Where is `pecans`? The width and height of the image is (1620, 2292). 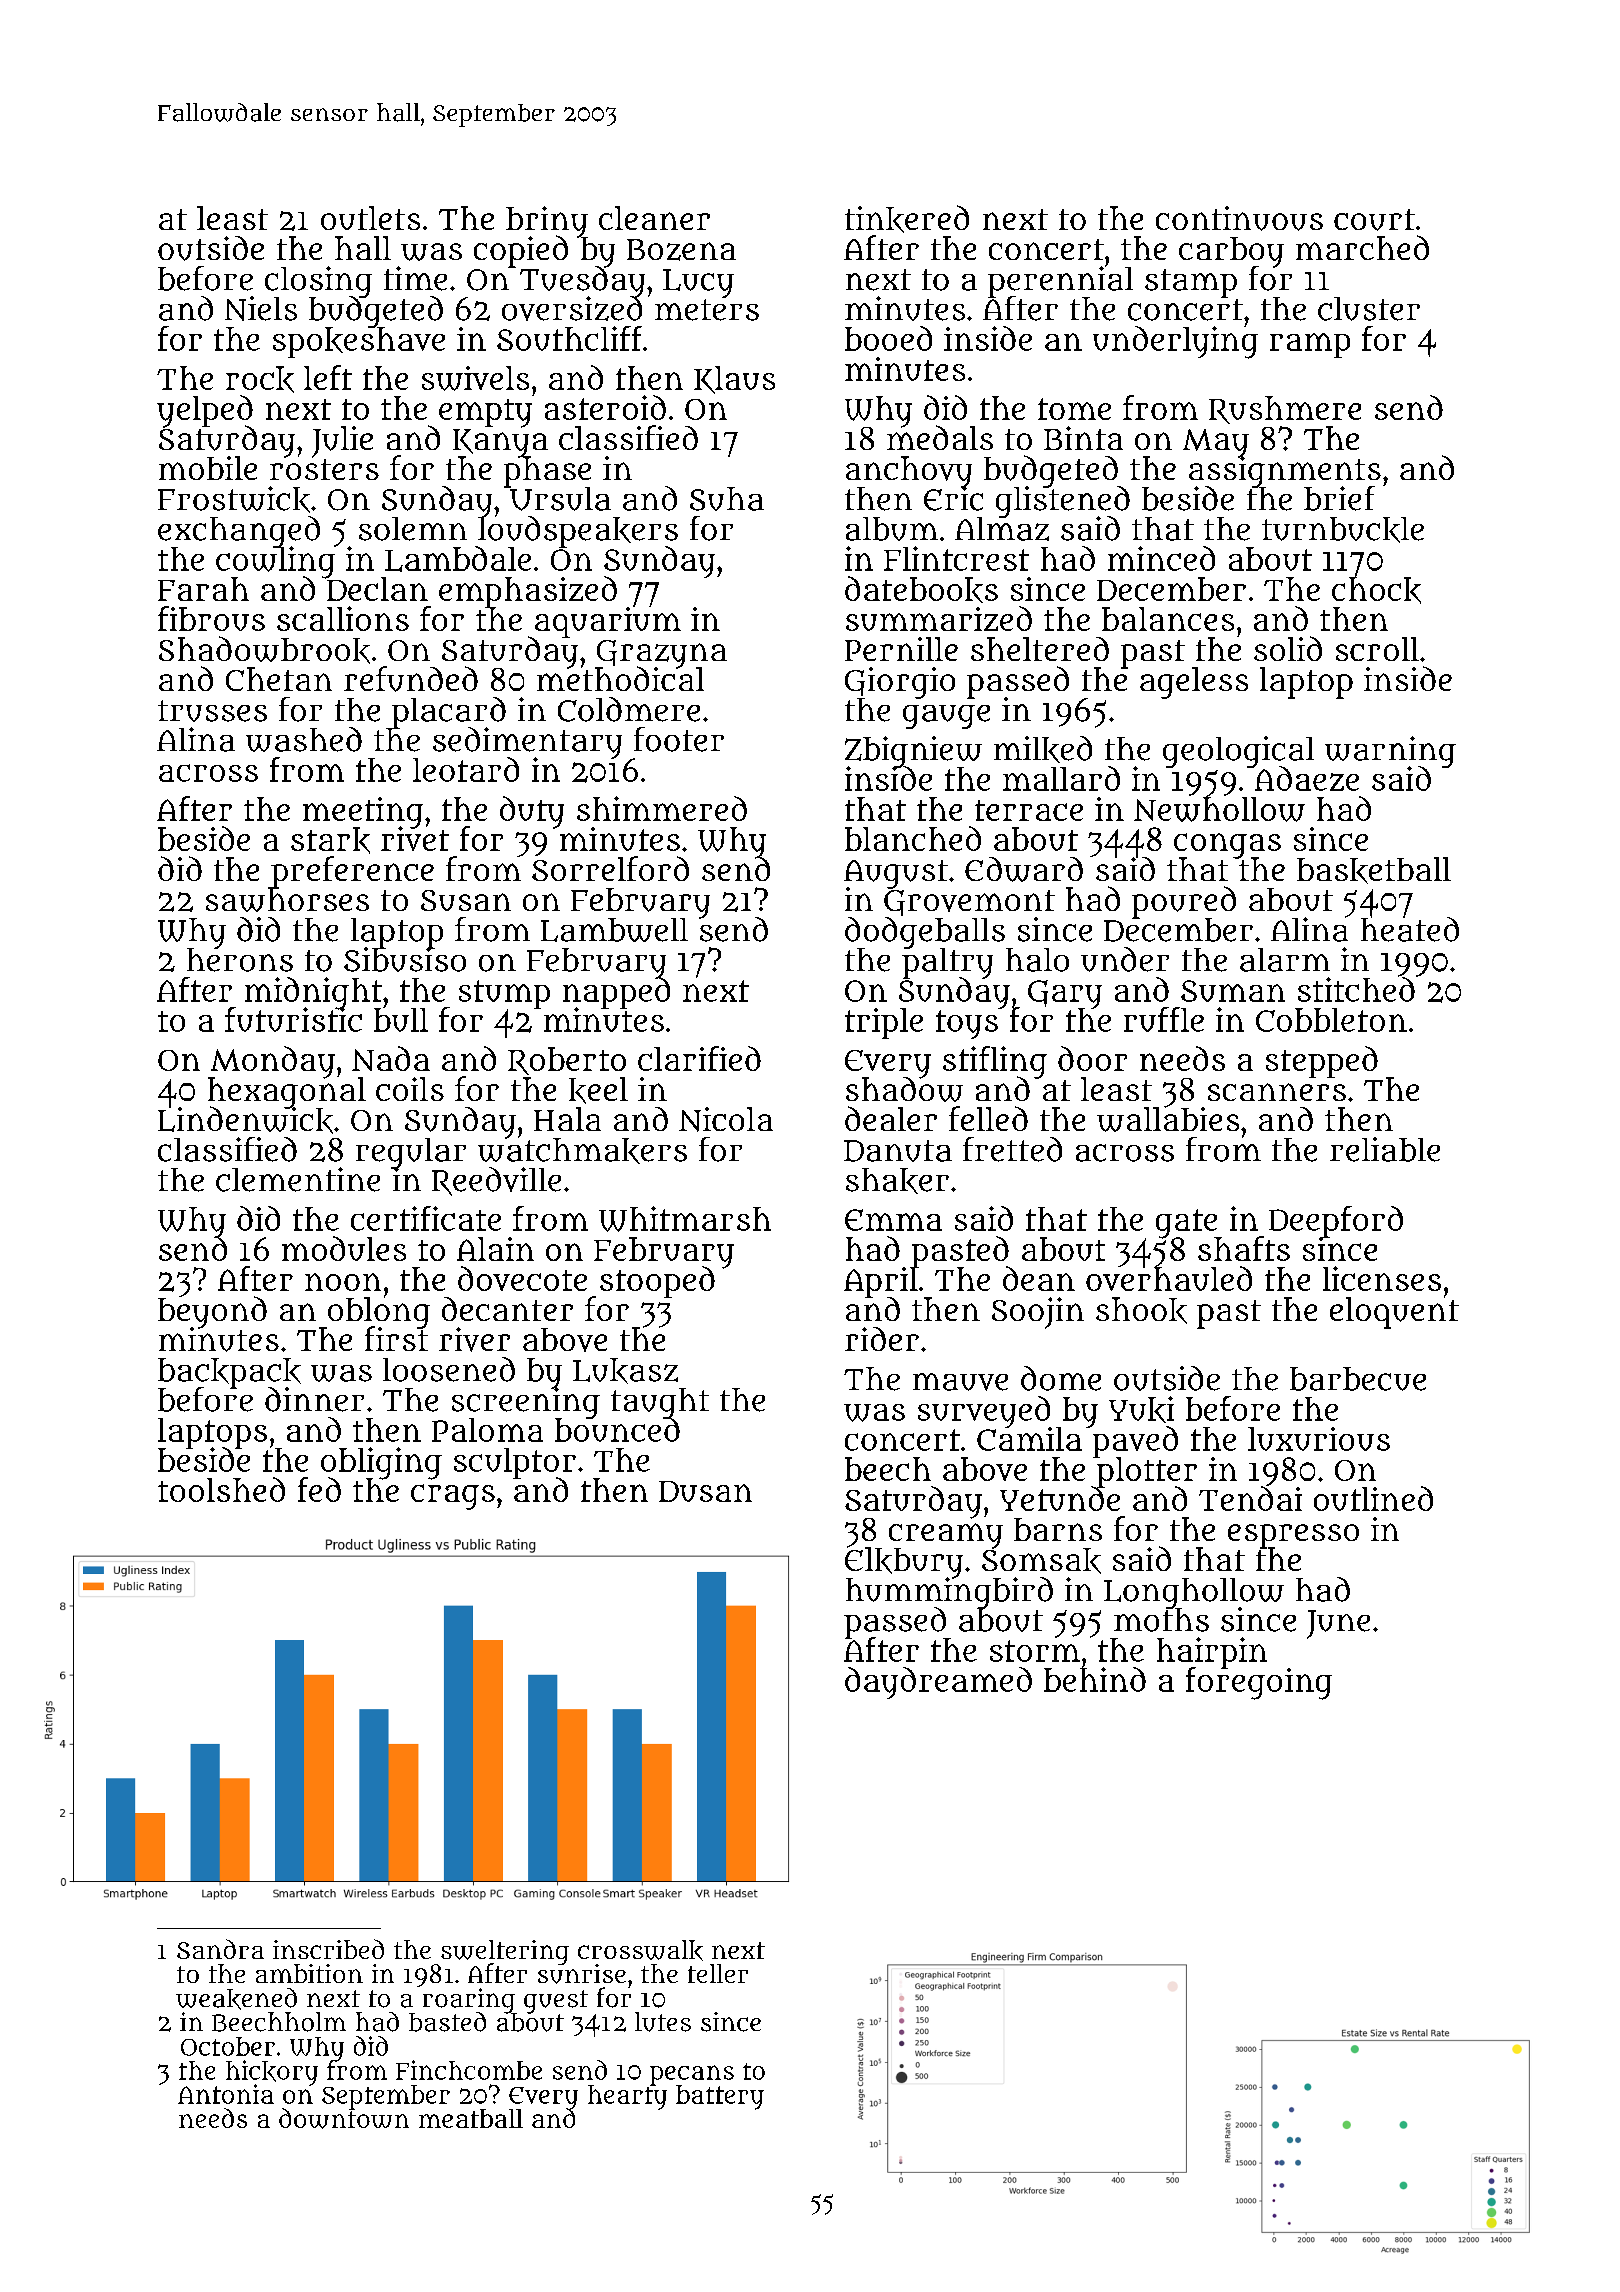 pecans is located at coordinates (692, 2075).
